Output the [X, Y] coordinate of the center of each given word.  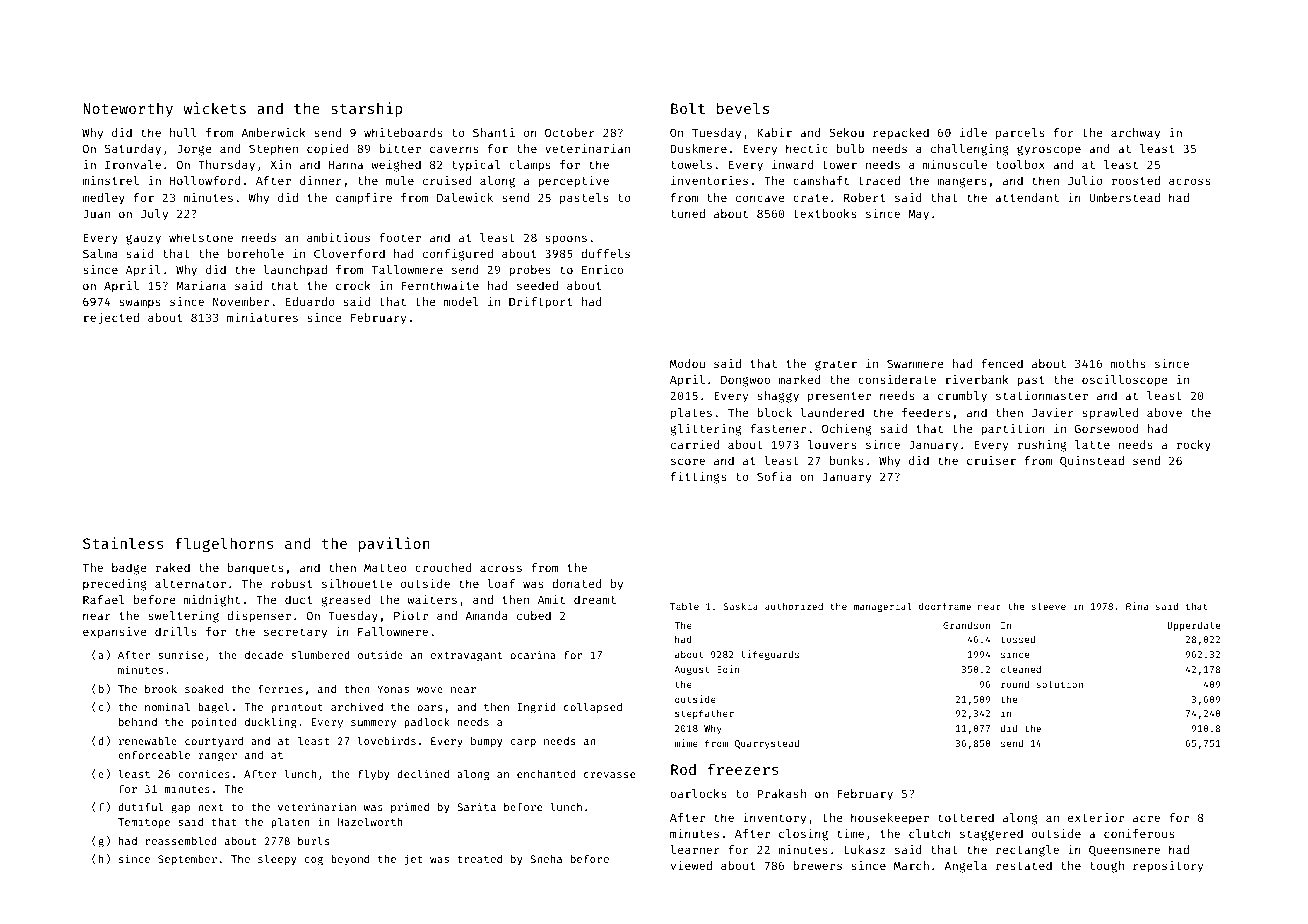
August [691, 670]
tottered [966, 817]
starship [366, 109]
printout [297, 707]
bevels [743, 108]
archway [1135, 134]
